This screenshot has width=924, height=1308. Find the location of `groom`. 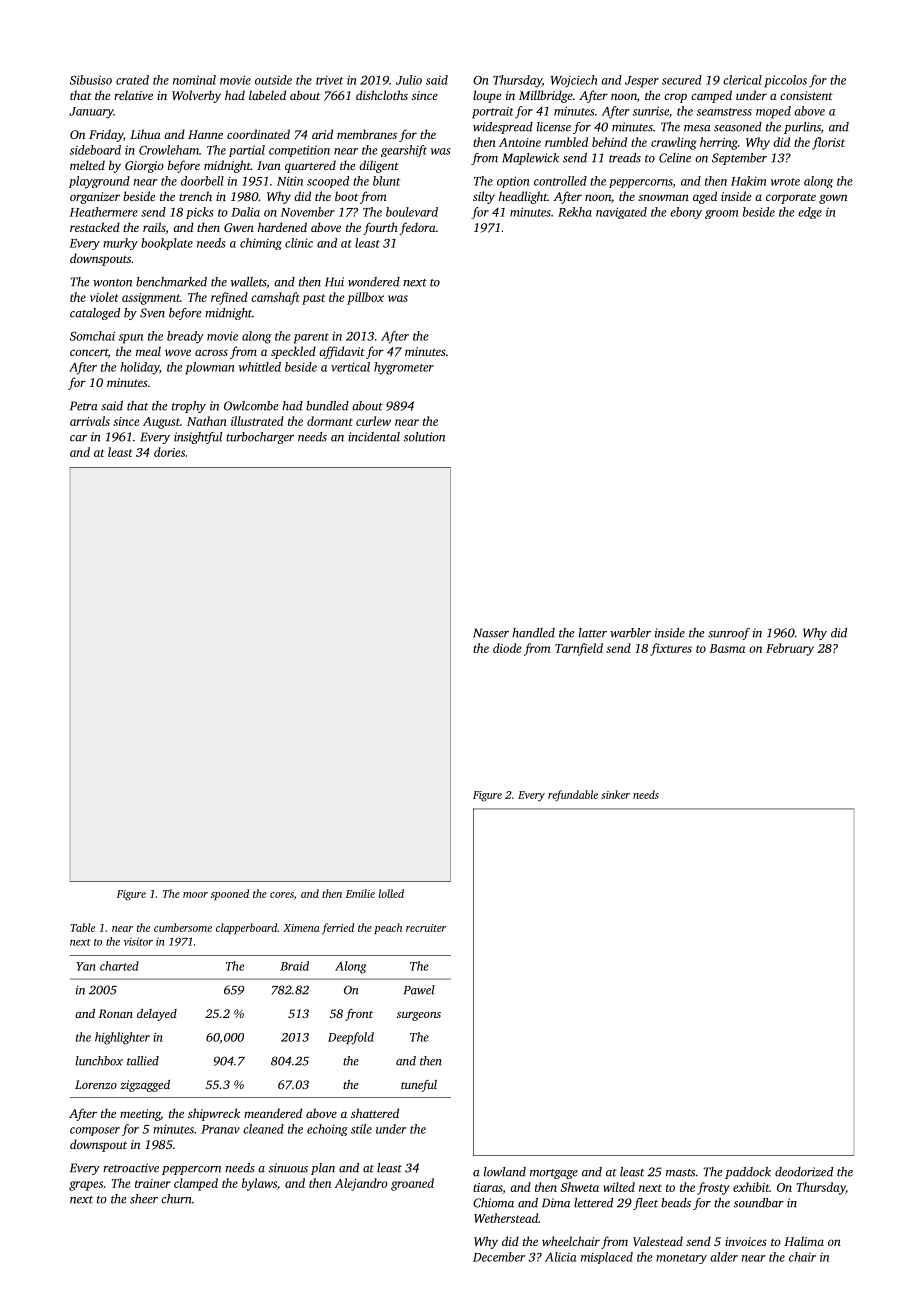

groom is located at coordinates (721, 214).
